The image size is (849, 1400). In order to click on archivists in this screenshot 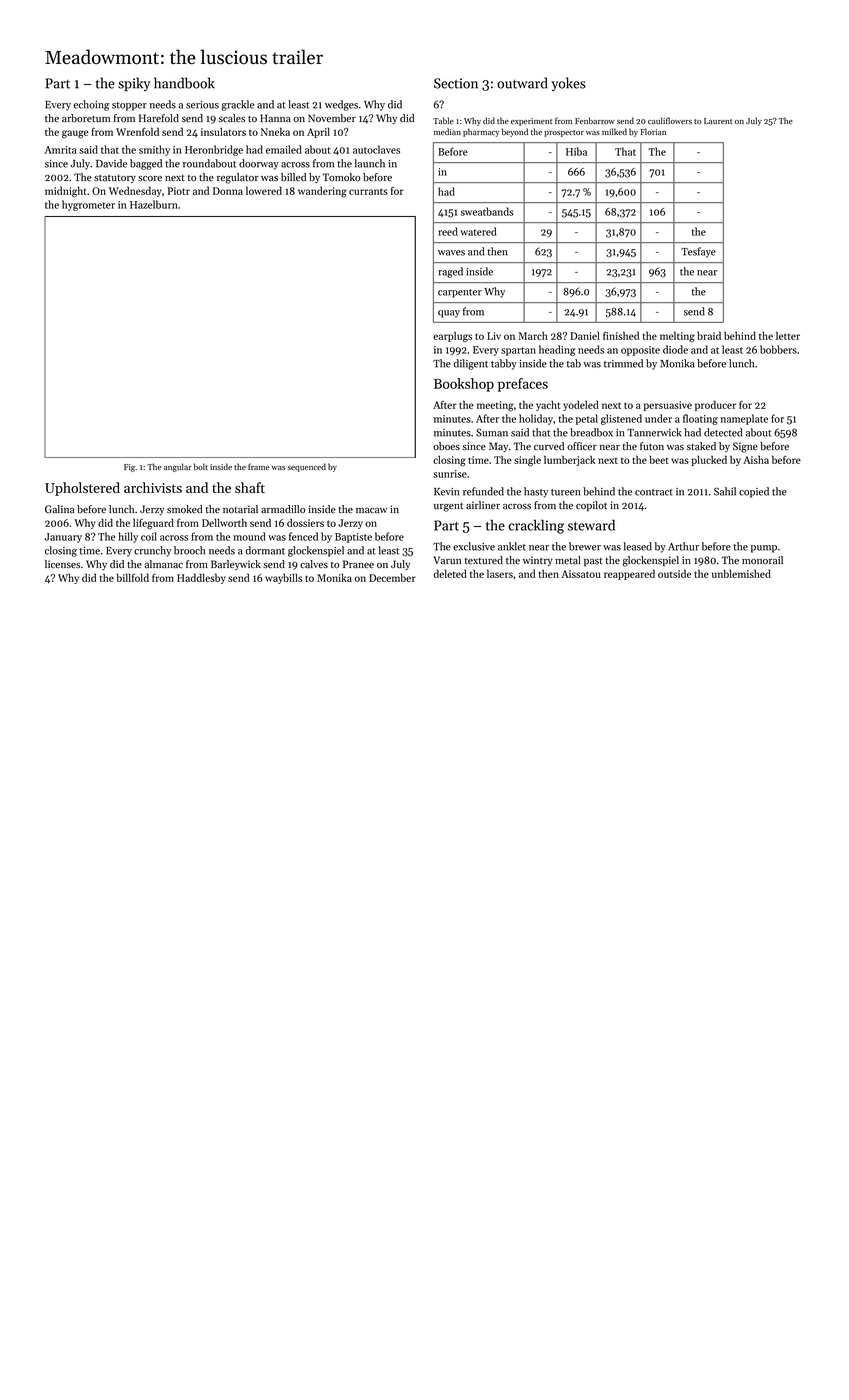, I will do `click(153, 487)`.
